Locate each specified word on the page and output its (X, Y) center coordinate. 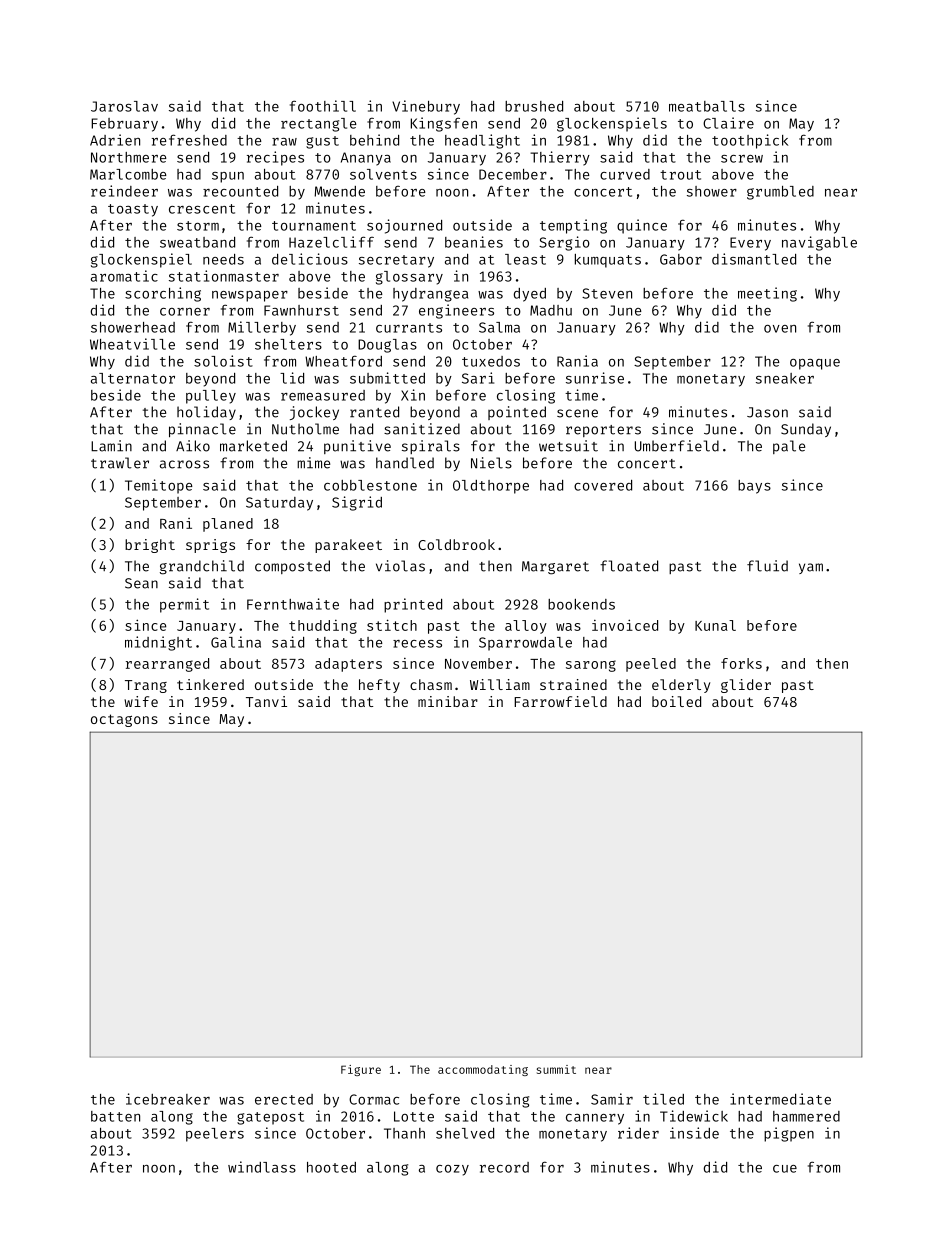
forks (741, 663)
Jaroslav (124, 106)
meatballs (707, 106)
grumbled (780, 193)
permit (184, 605)
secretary (396, 261)
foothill (323, 106)
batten (115, 1116)
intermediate (780, 1099)
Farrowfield (560, 701)
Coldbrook (456, 544)
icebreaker (168, 1099)
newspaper (250, 296)
